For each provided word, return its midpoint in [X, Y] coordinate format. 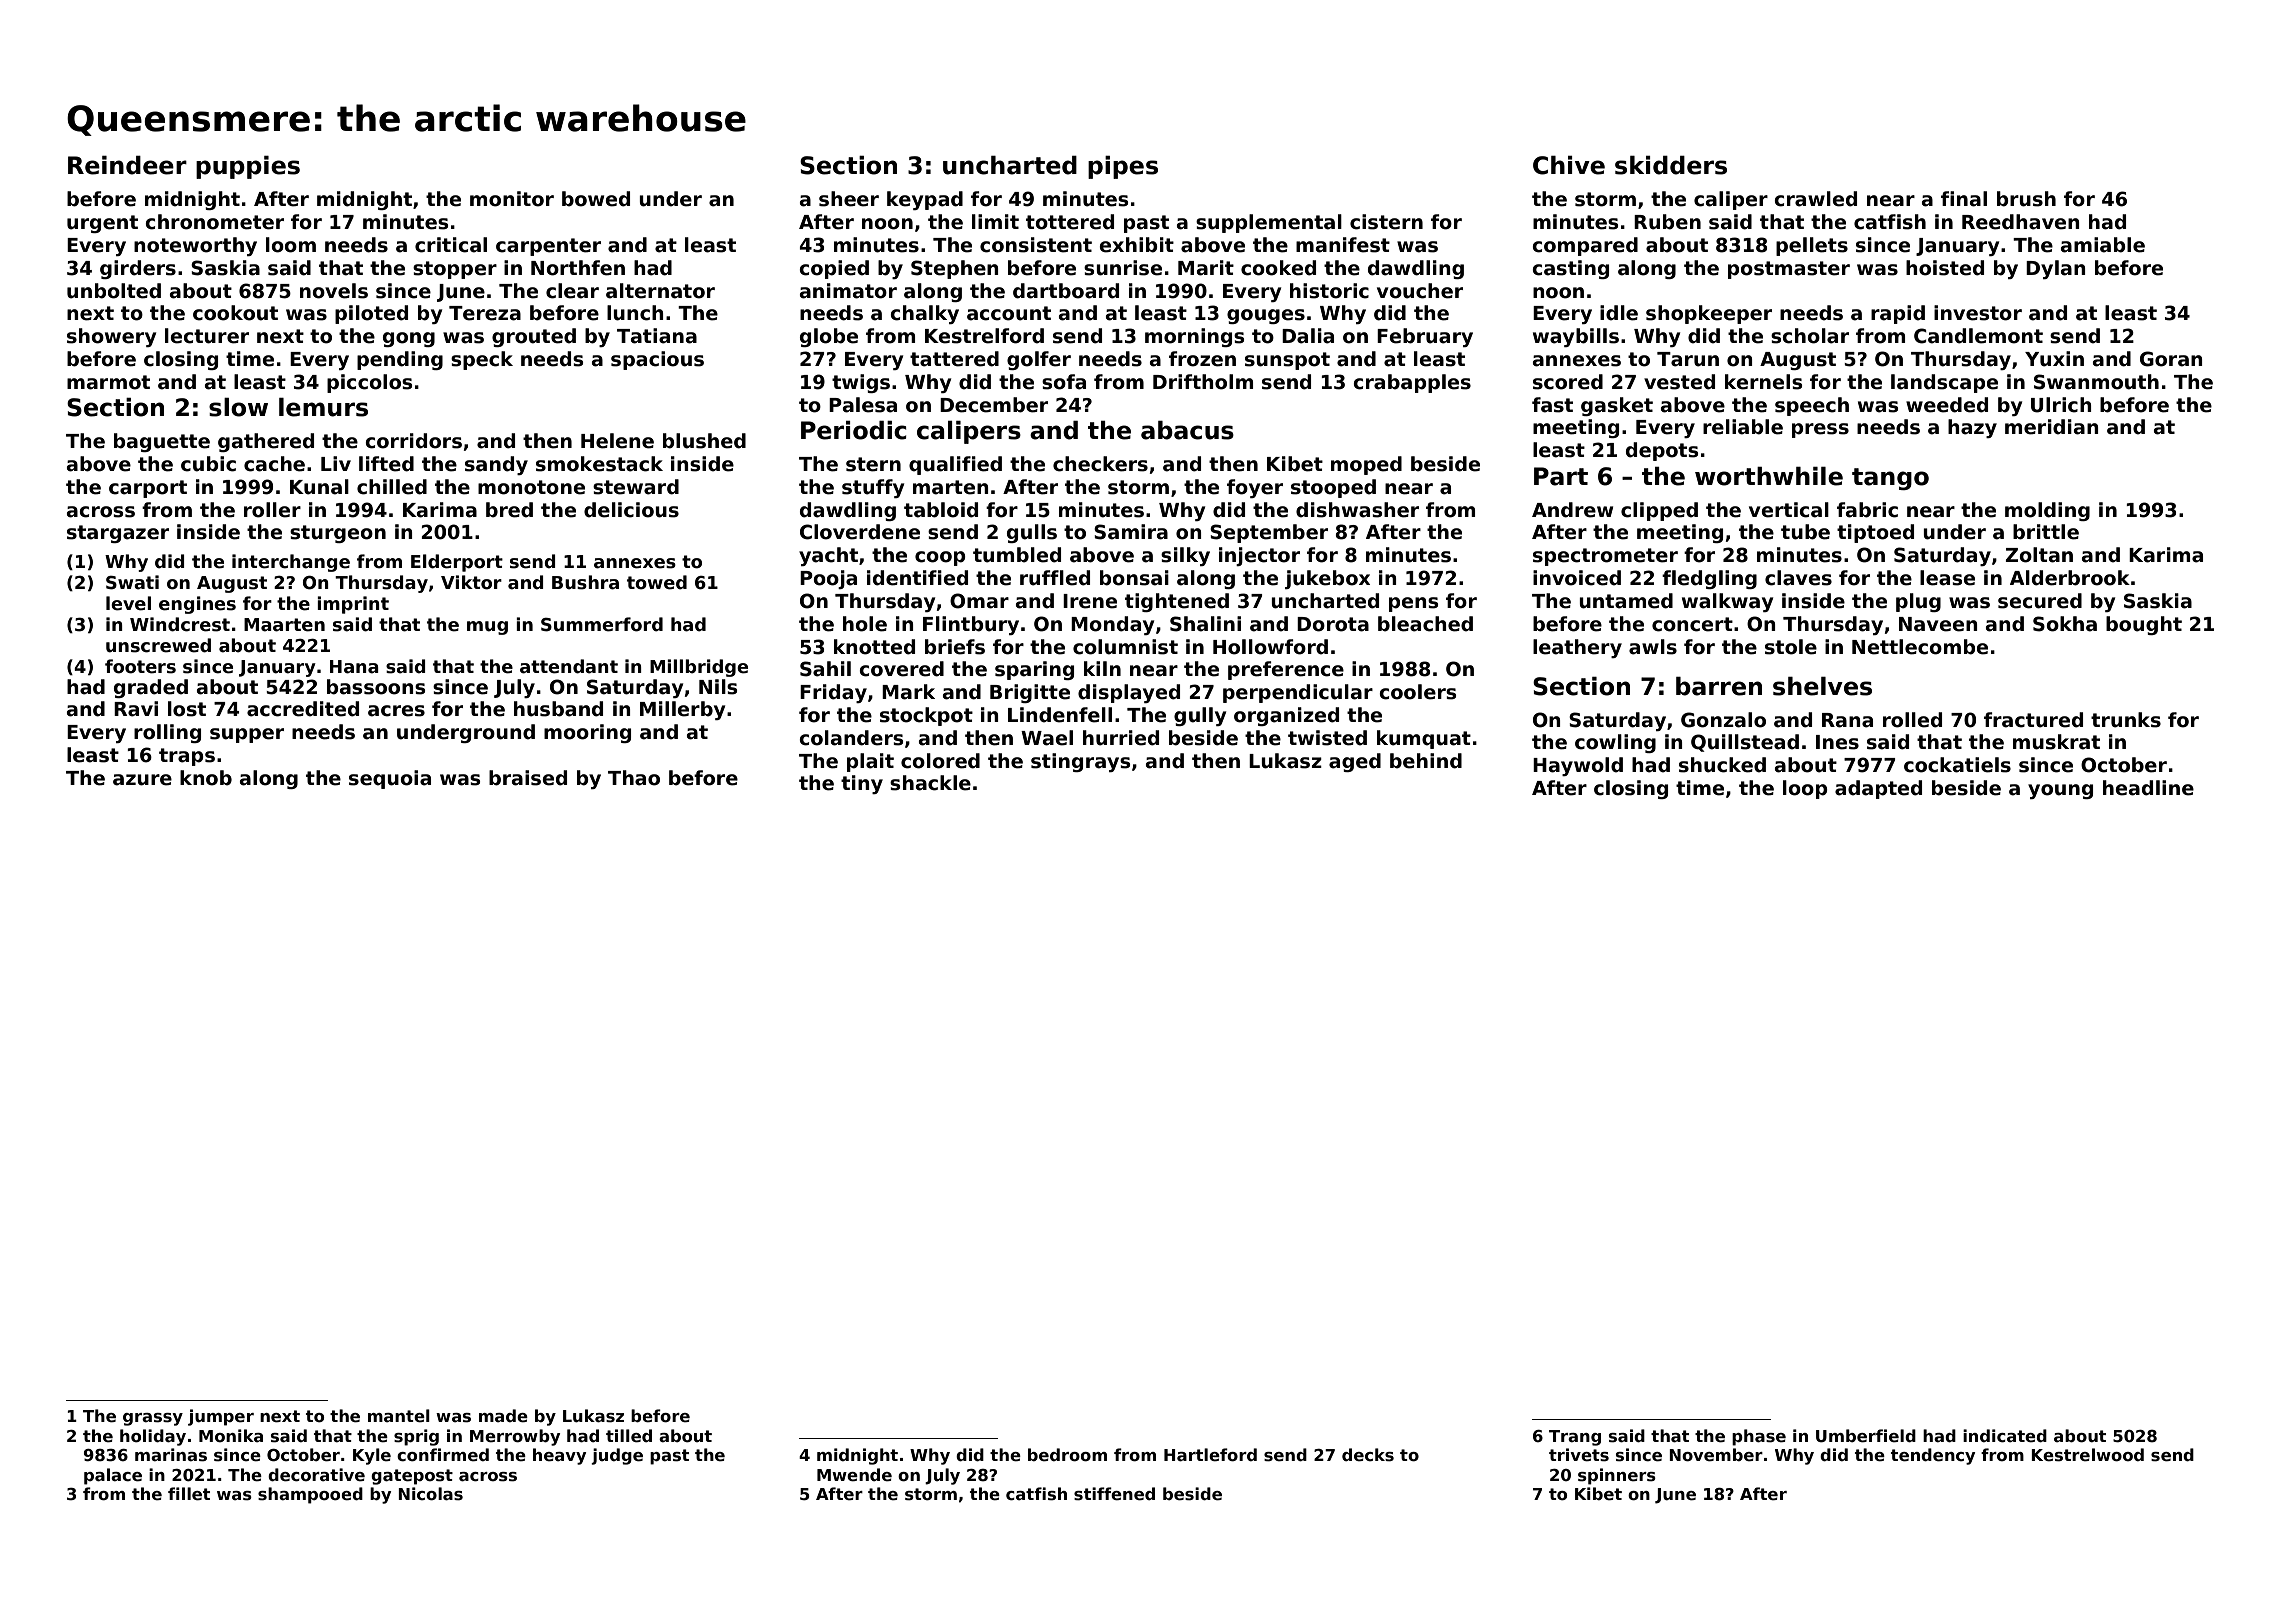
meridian [2051, 427]
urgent [102, 224]
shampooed [310, 1495]
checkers [1100, 464]
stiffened [1114, 1494]
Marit [1206, 268]
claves [1798, 578]
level [128, 603]
